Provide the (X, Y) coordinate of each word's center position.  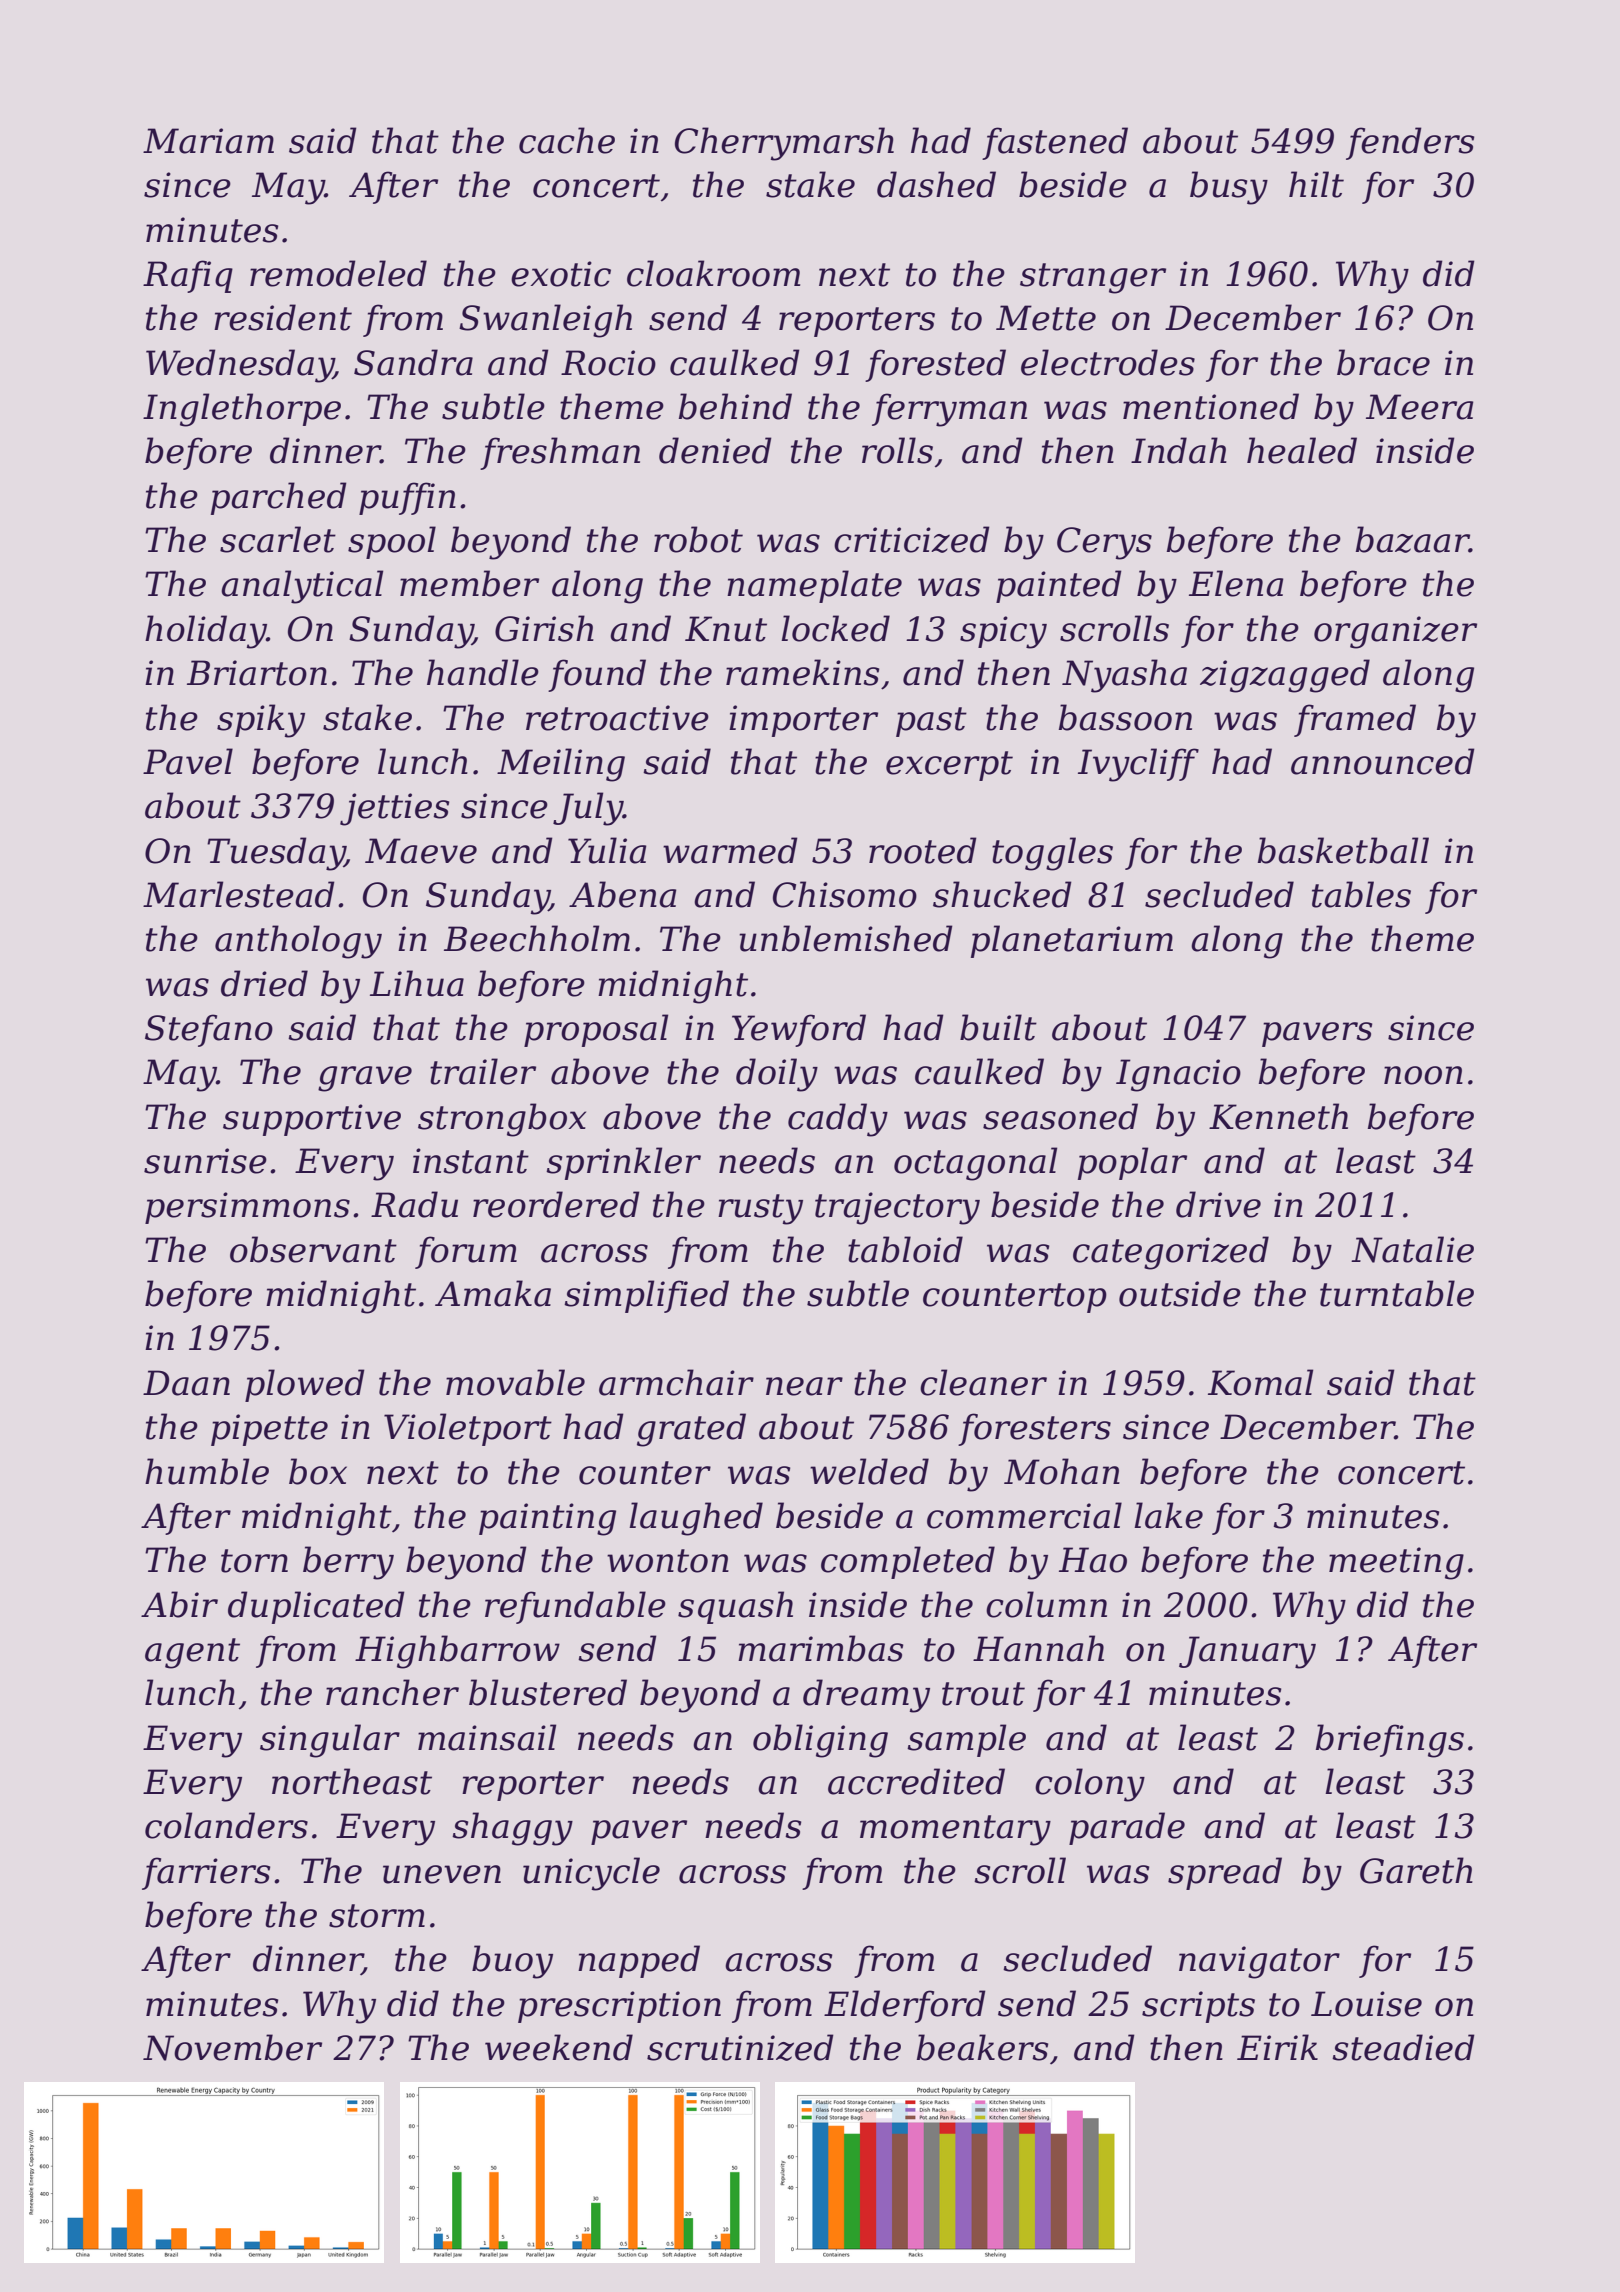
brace (1383, 362)
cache (567, 140)
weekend (559, 2047)
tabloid (905, 1249)
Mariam (208, 141)
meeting (1396, 1563)
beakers (982, 2047)
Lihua (417, 983)
